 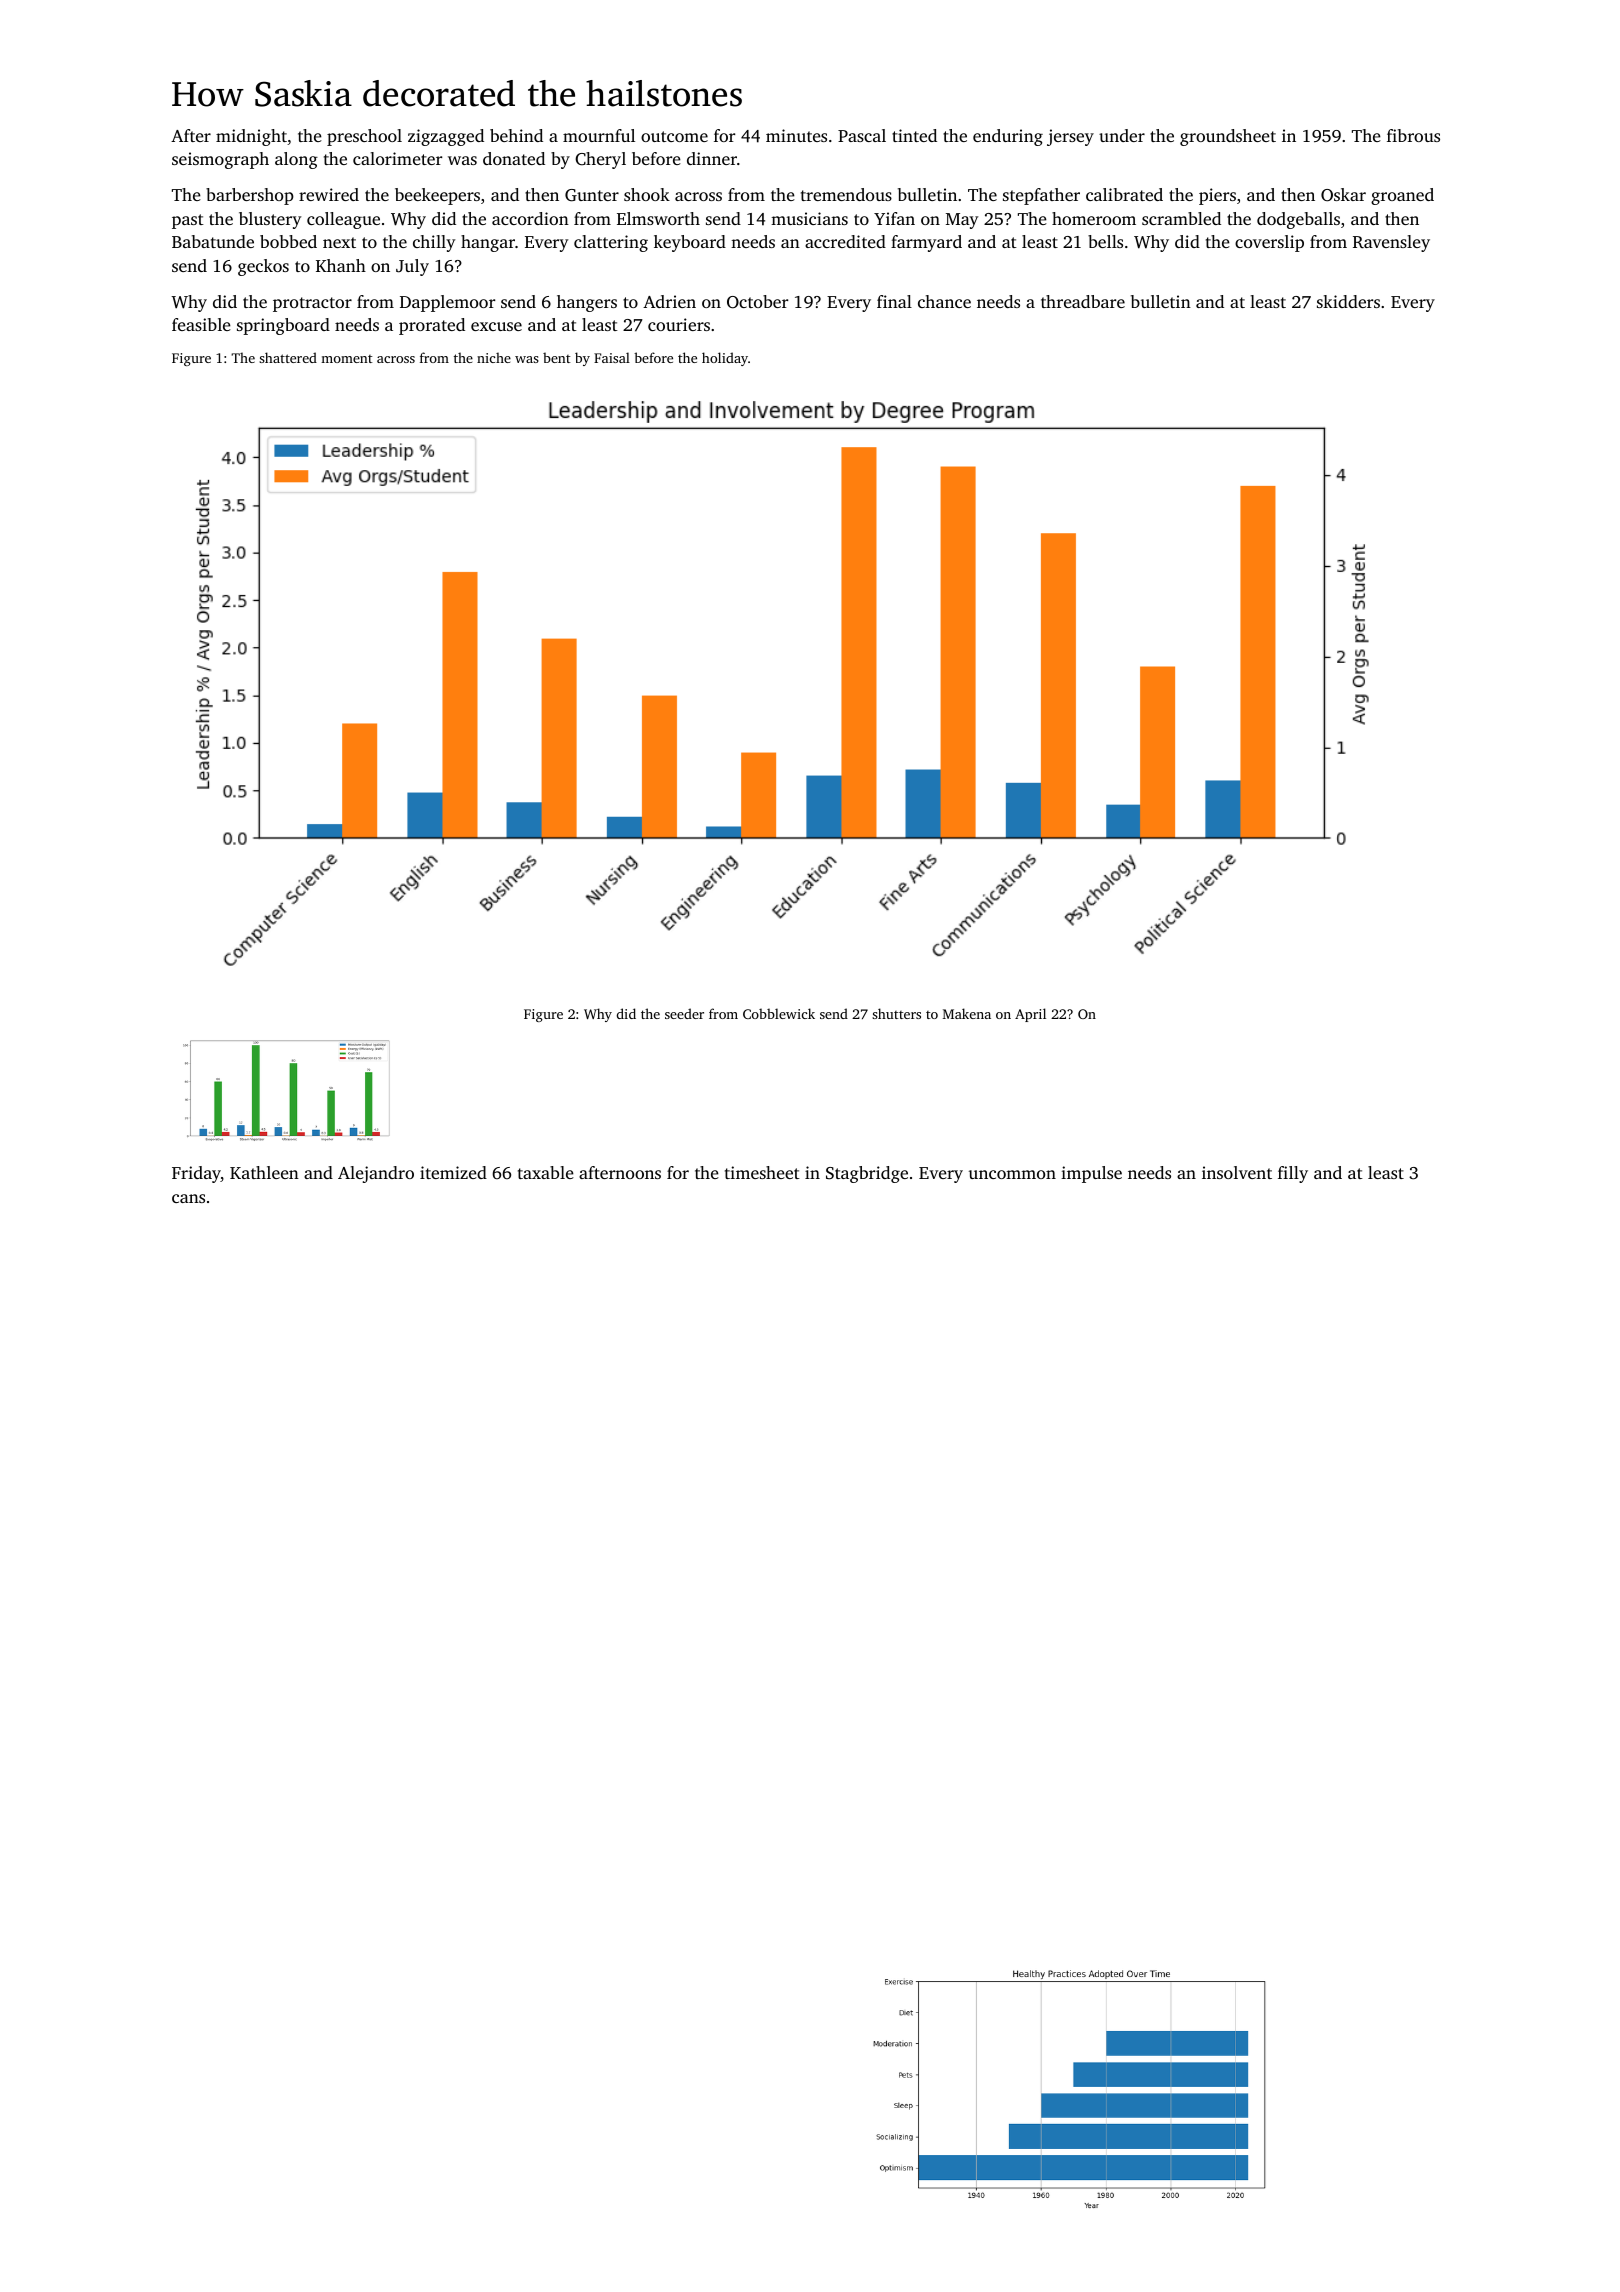 I want to click on fibrous, so click(x=1413, y=135).
